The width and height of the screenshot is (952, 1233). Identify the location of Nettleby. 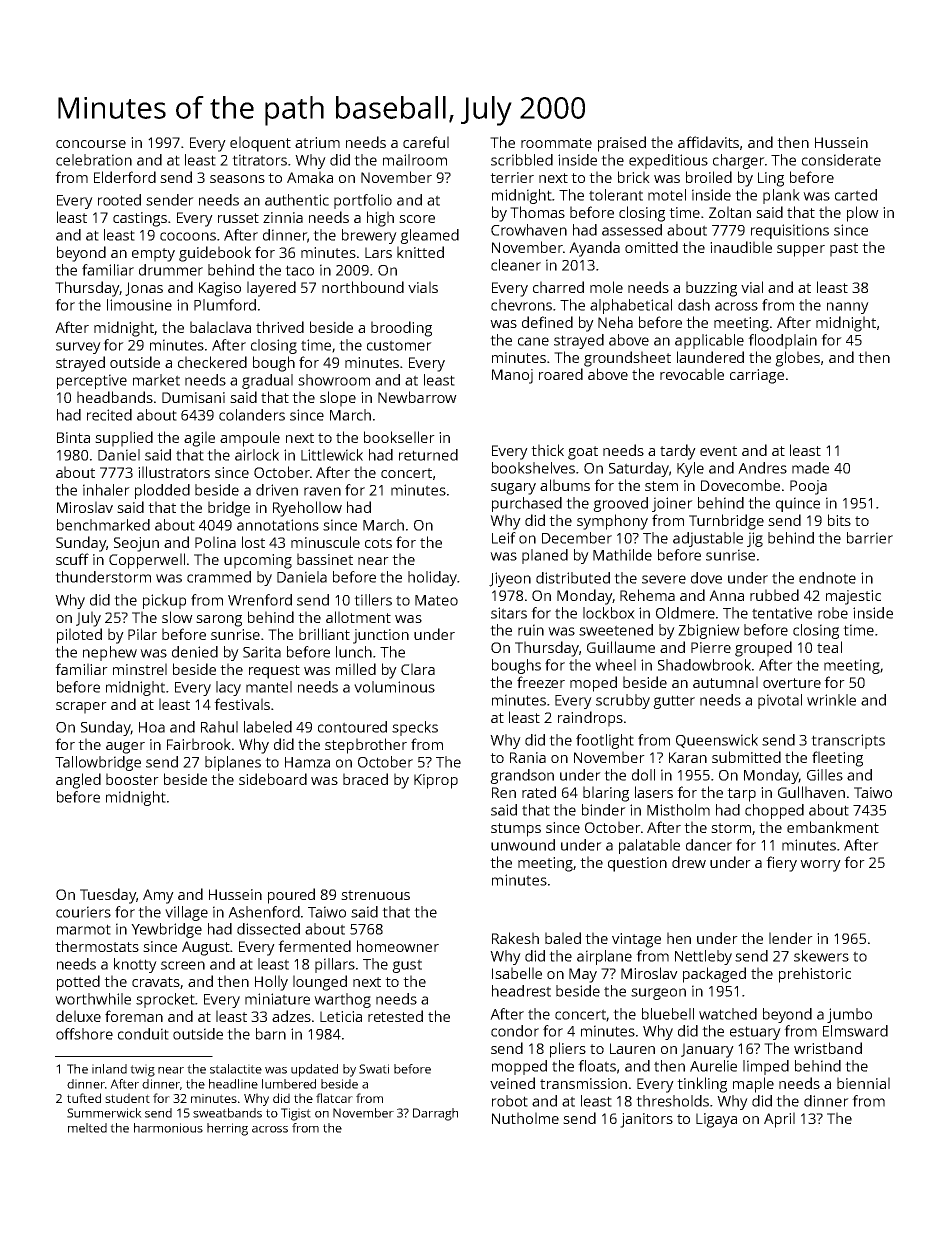
(703, 957).
